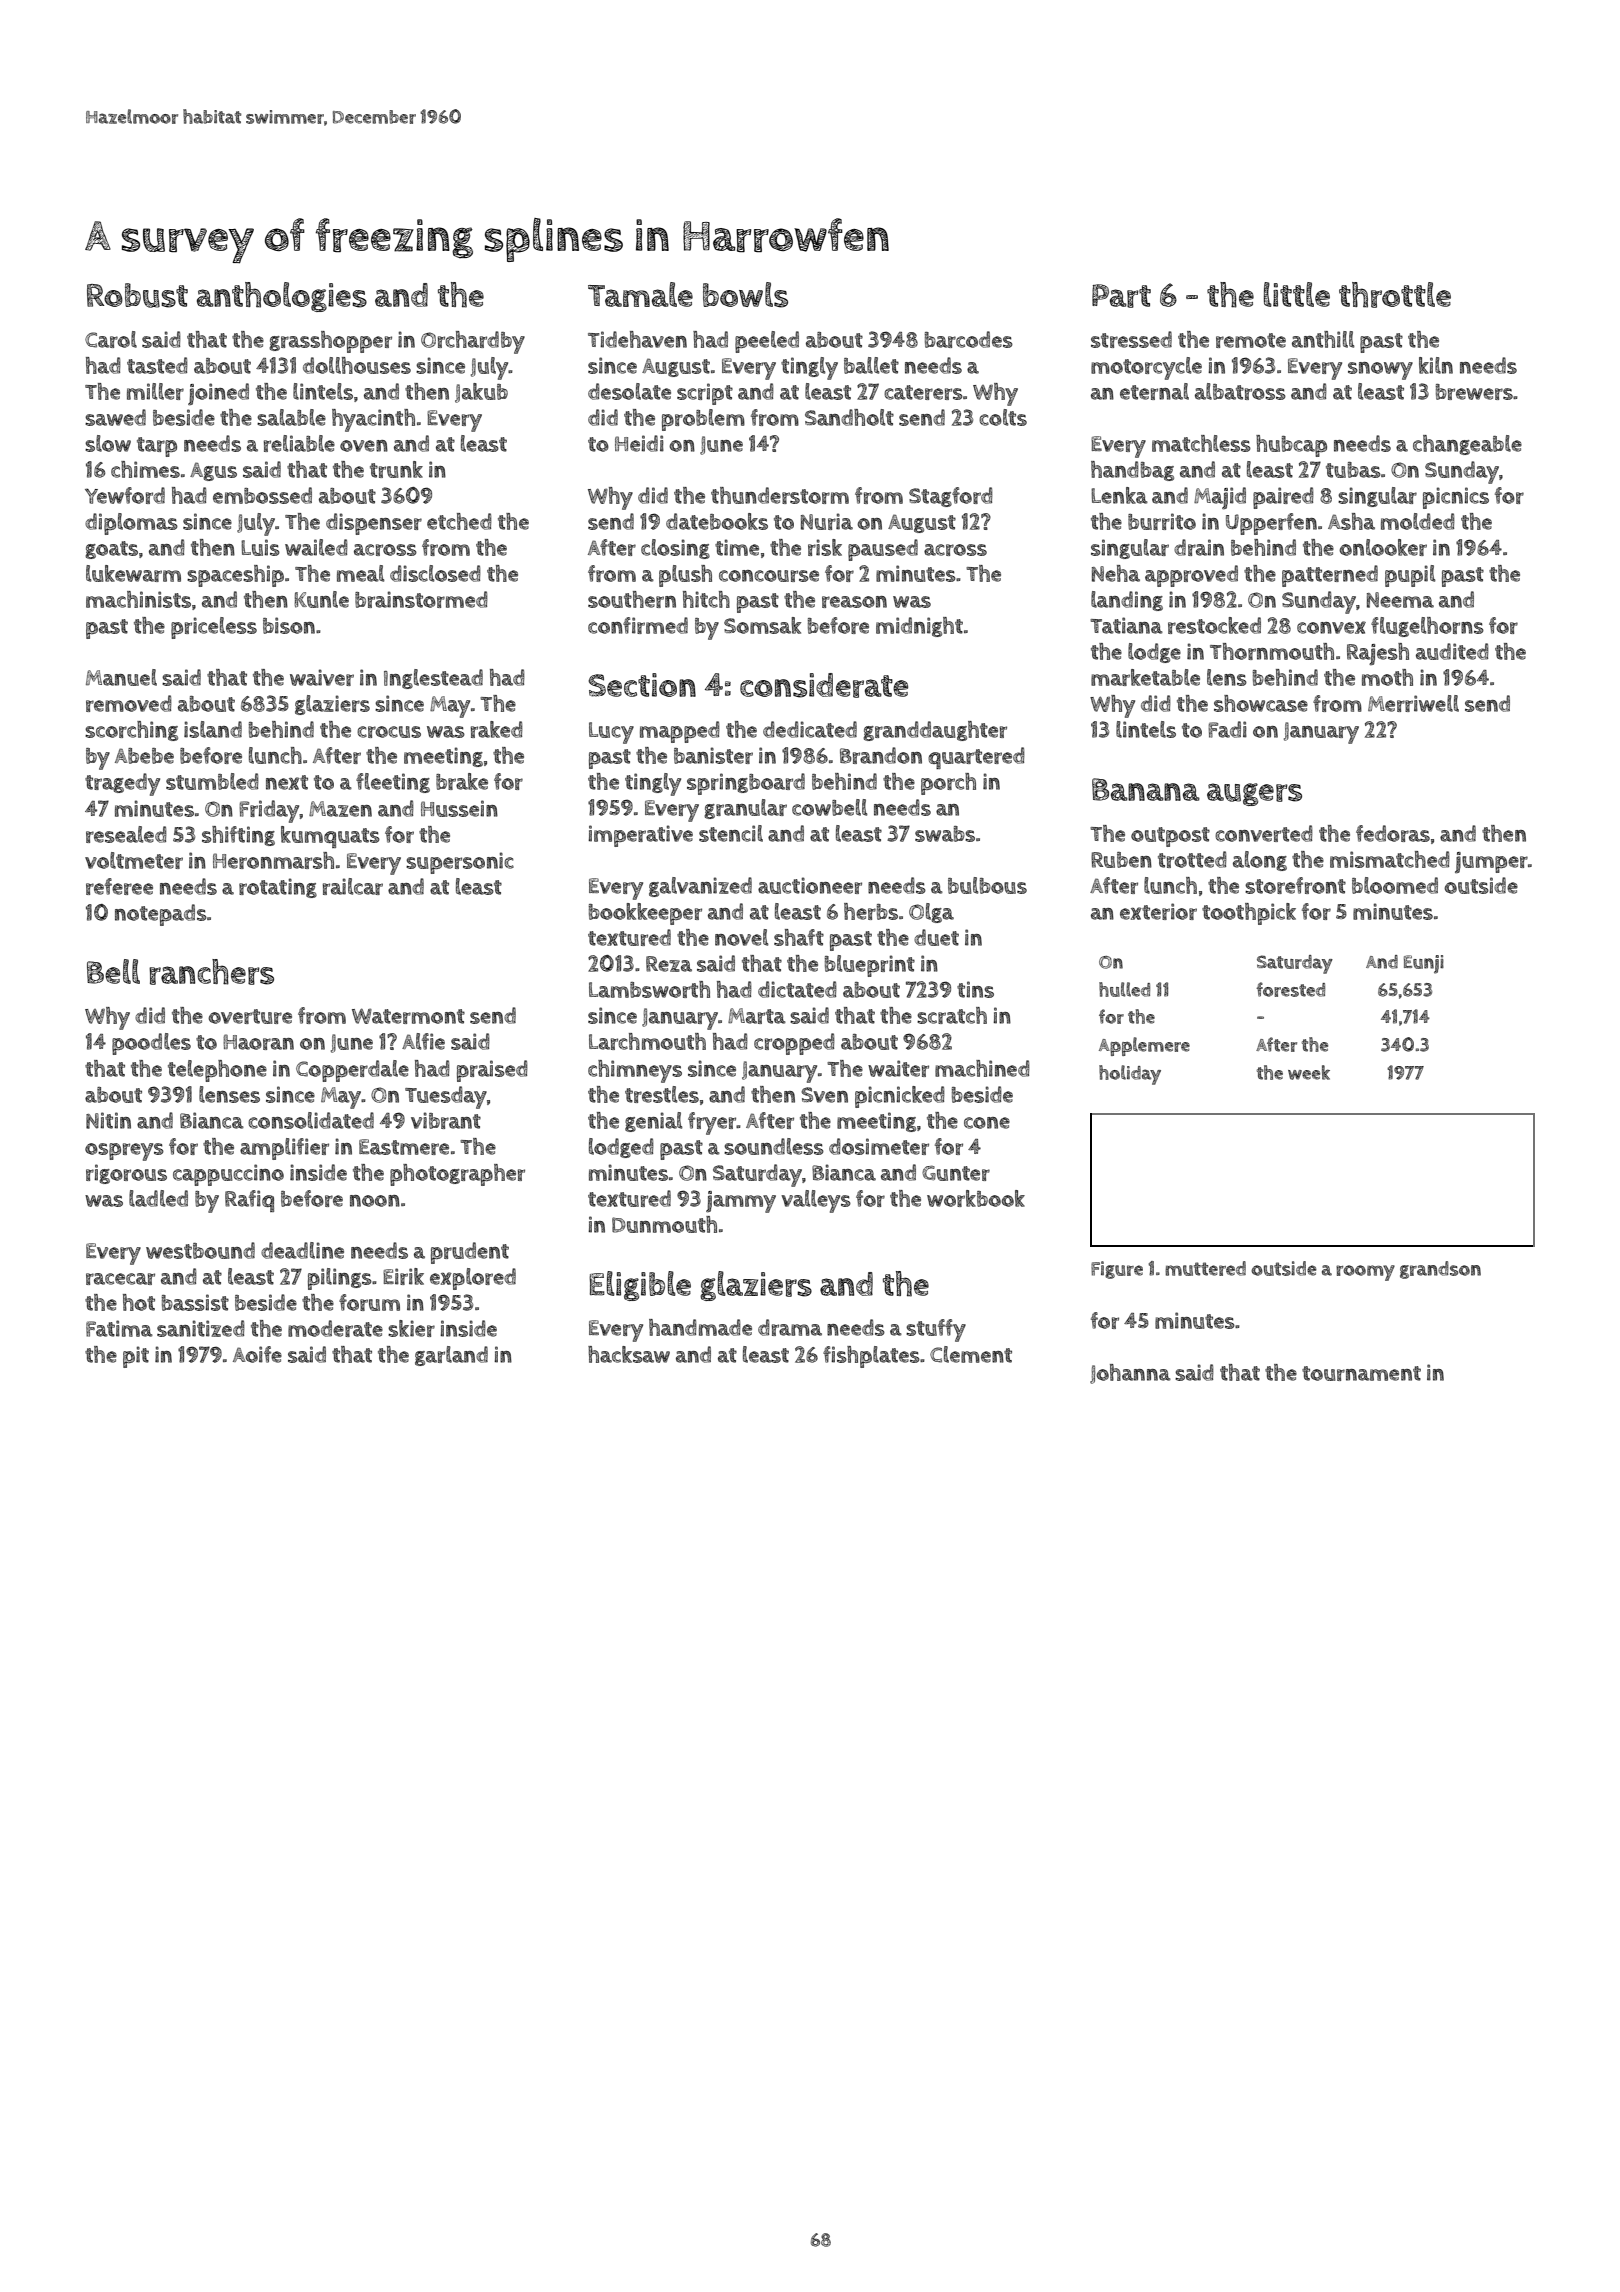  I want to click on jumper, so click(1491, 863).
